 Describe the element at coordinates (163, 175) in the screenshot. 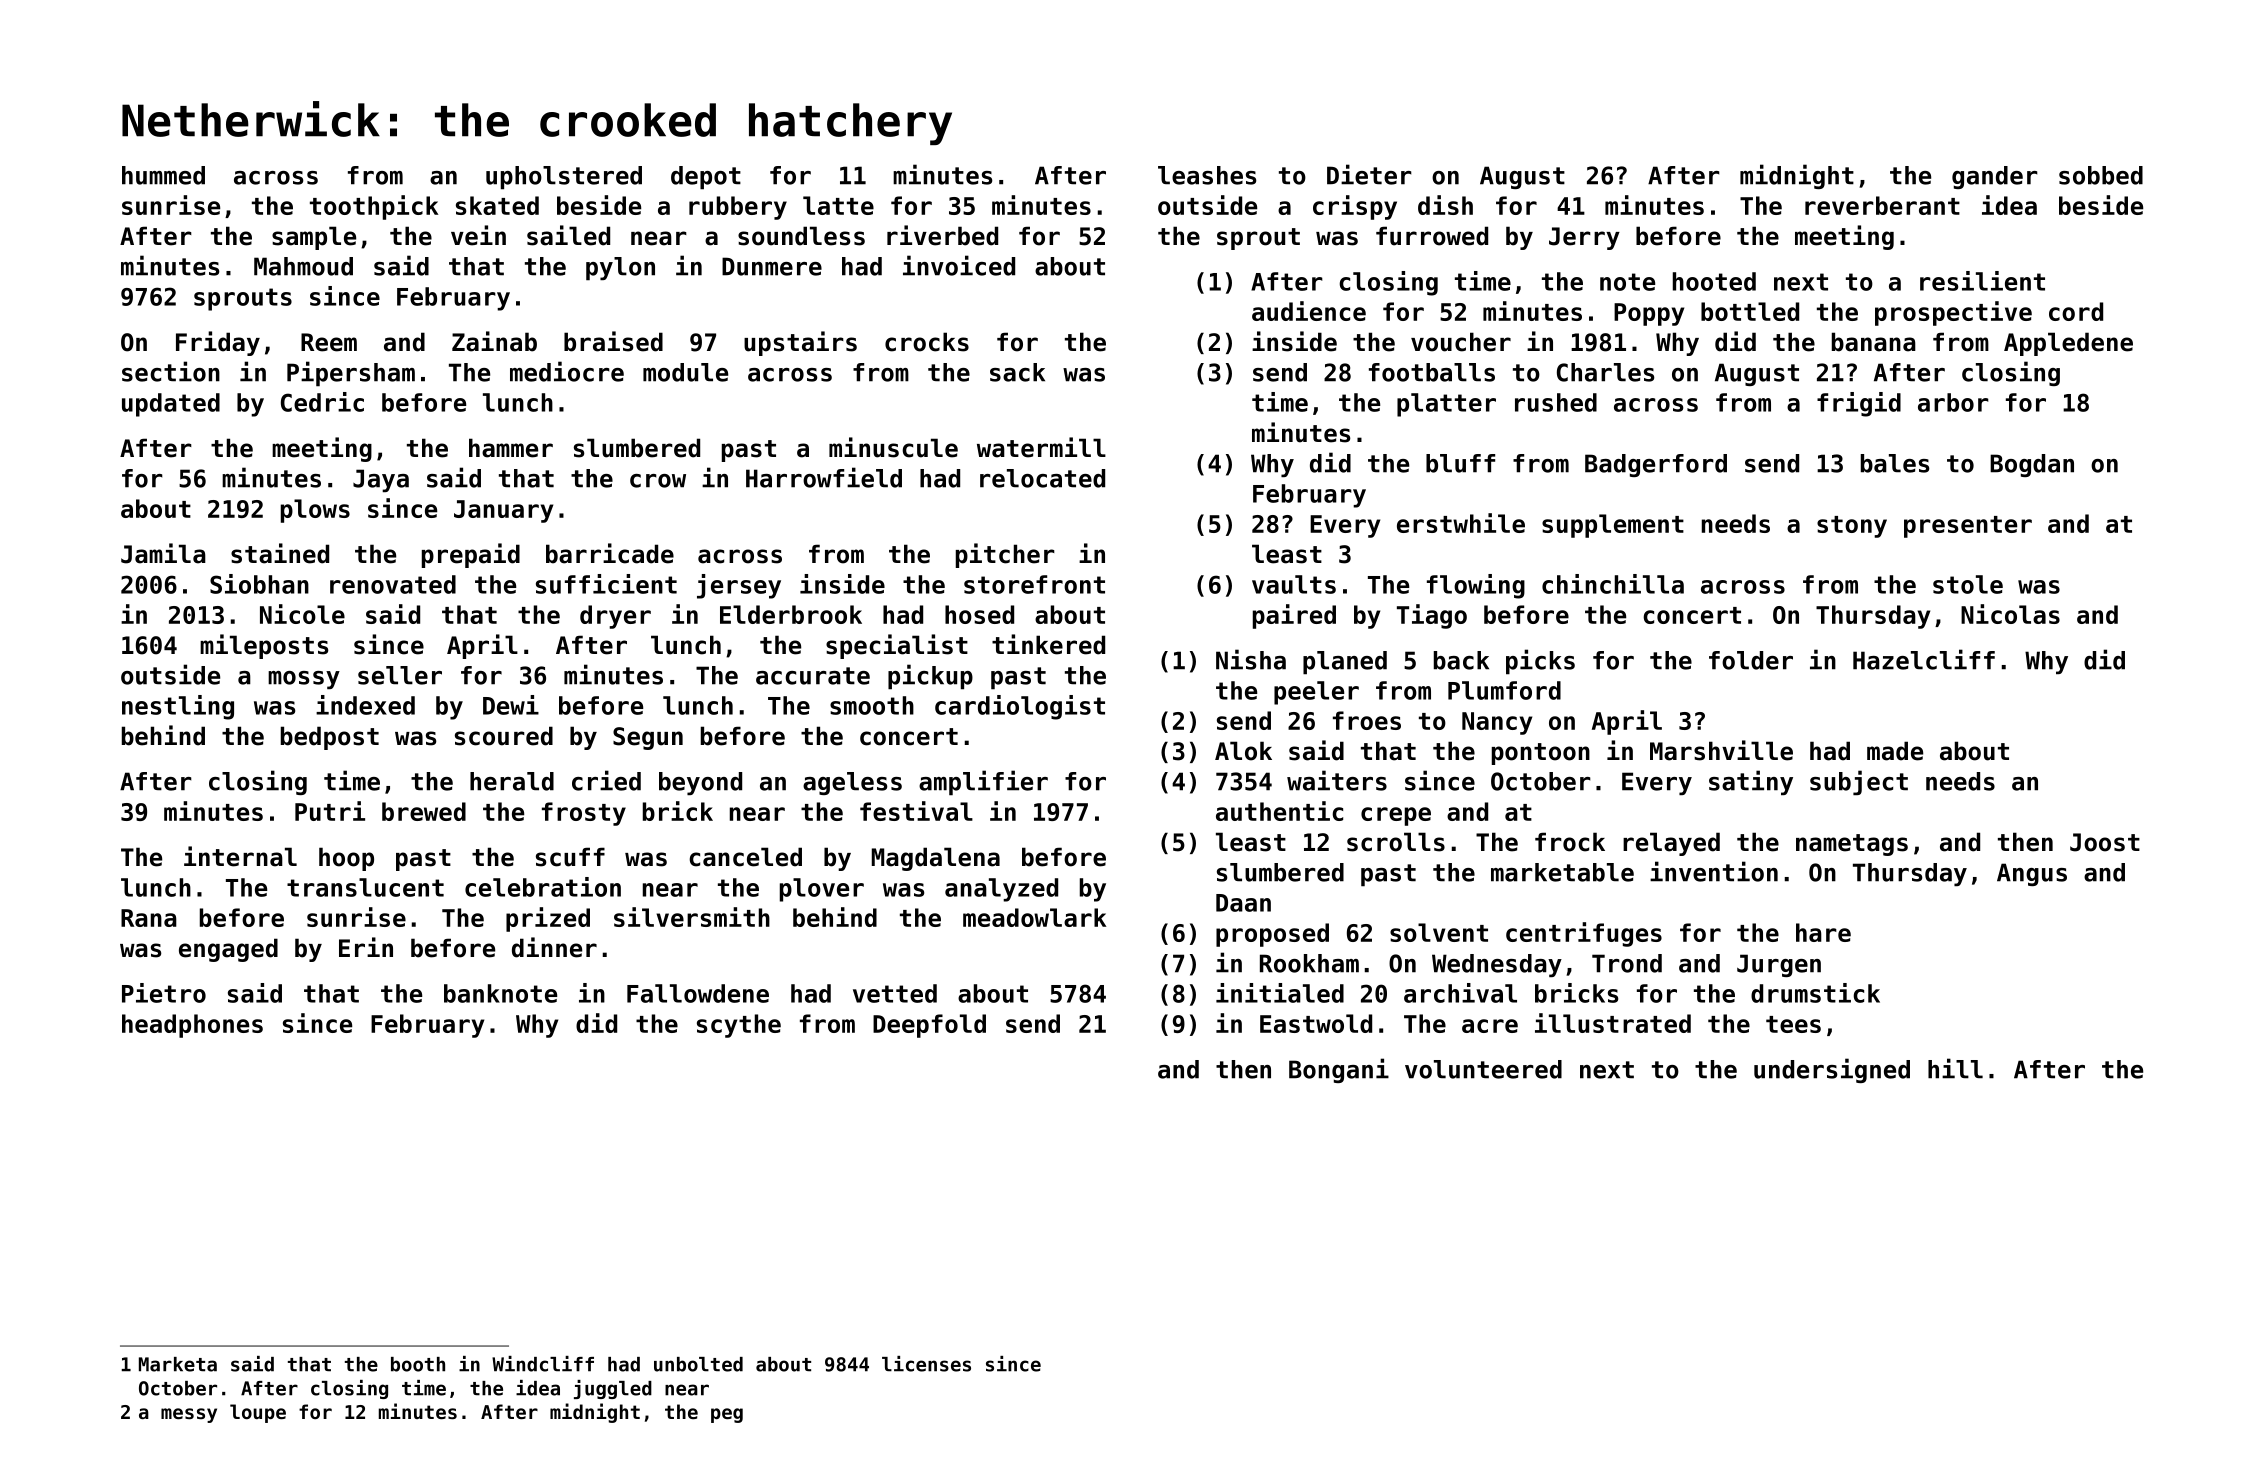

I see `hummed` at that location.
